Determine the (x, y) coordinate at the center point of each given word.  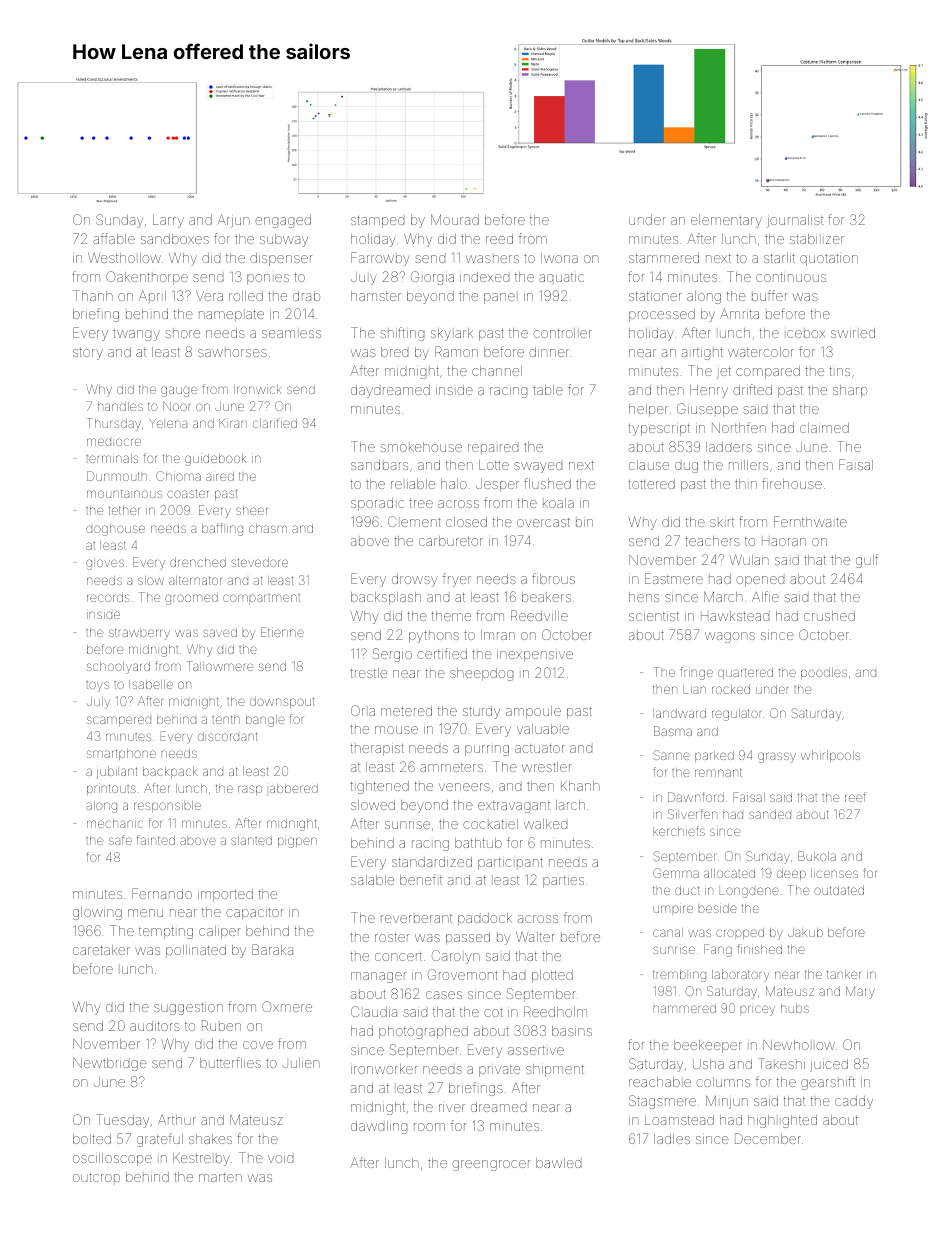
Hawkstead (735, 616)
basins (572, 1031)
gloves (105, 564)
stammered (664, 258)
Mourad (455, 219)
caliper (219, 932)
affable (114, 238)
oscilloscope (112, 1159)
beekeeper (708, 1046)
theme (451, 616)
